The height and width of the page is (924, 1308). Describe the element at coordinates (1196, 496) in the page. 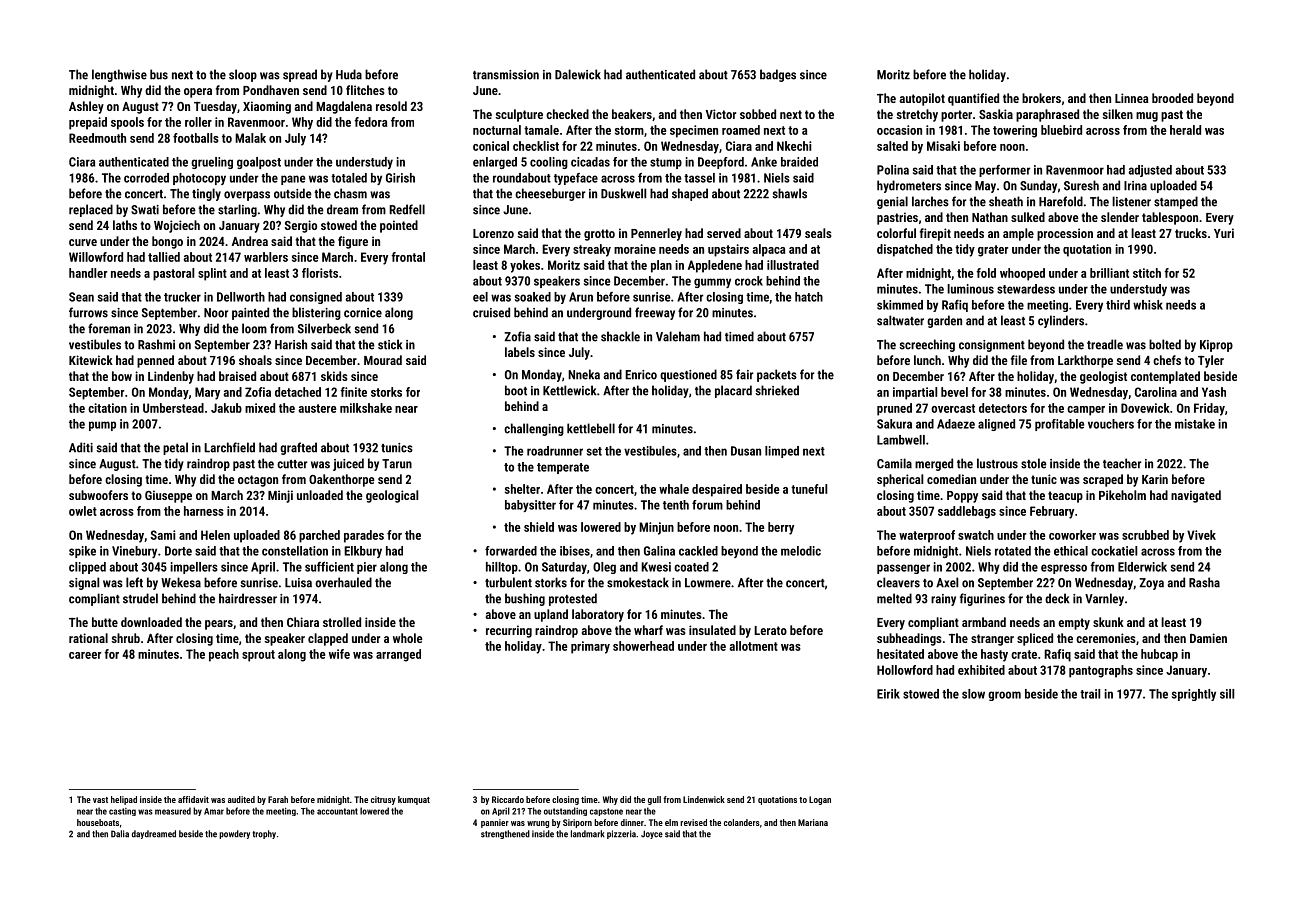

I see `navigated` at that location.
